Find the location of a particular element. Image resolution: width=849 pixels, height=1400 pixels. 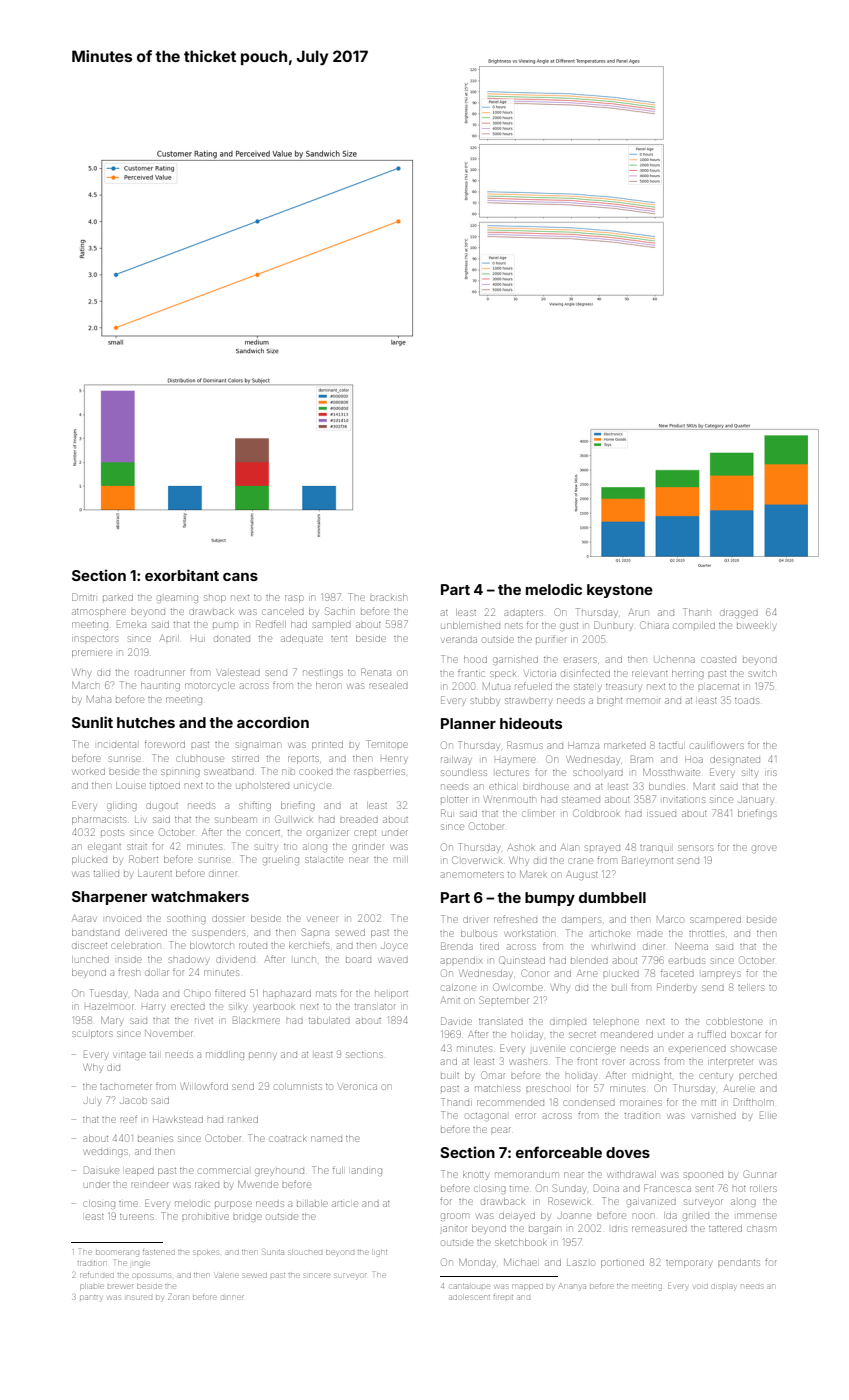

worked is located at coordinates (89, 772).
